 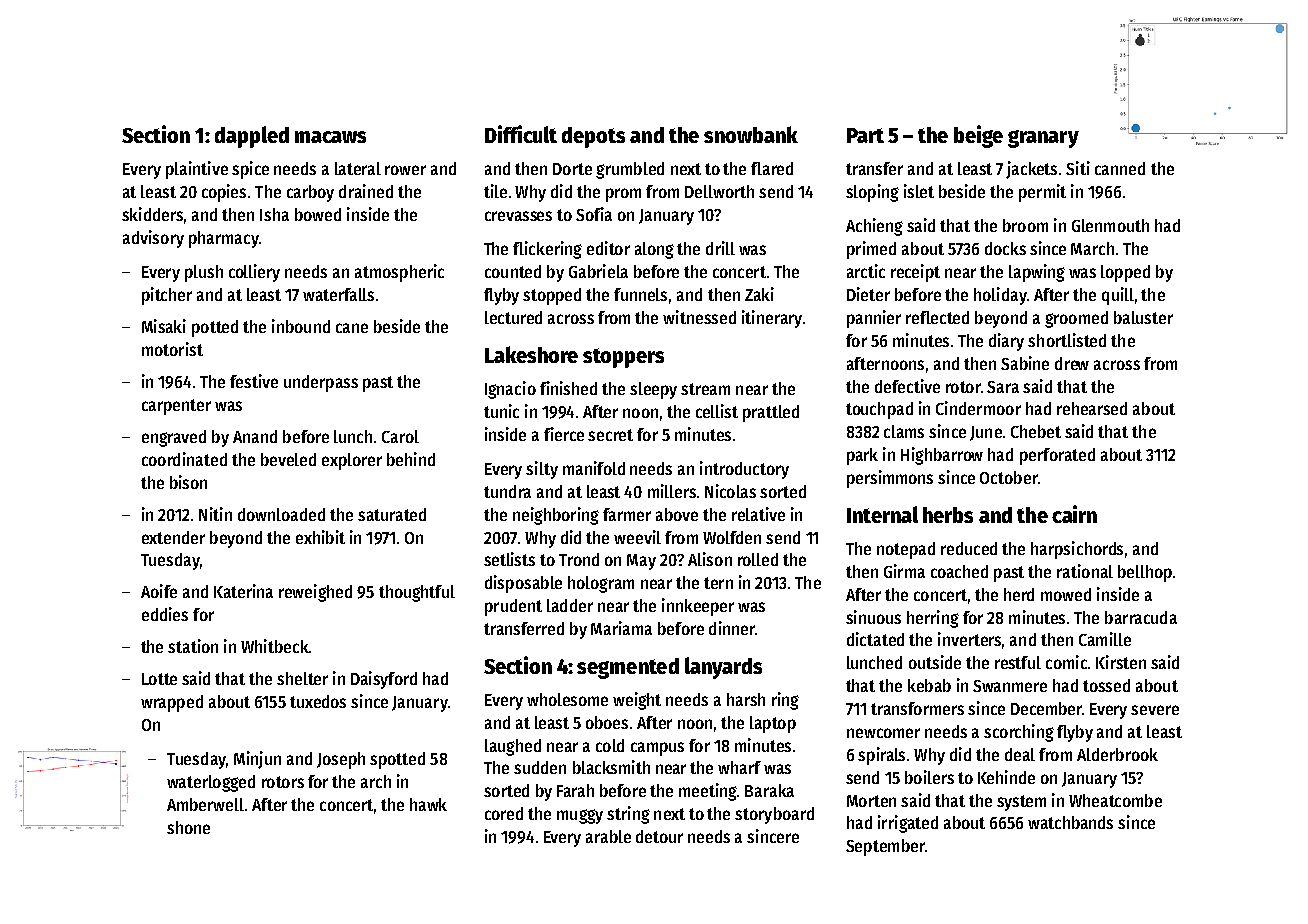 What do you see at coordinates (188, 827) in the screenshot?
I see `shone` at bounding box center [188, 827].
